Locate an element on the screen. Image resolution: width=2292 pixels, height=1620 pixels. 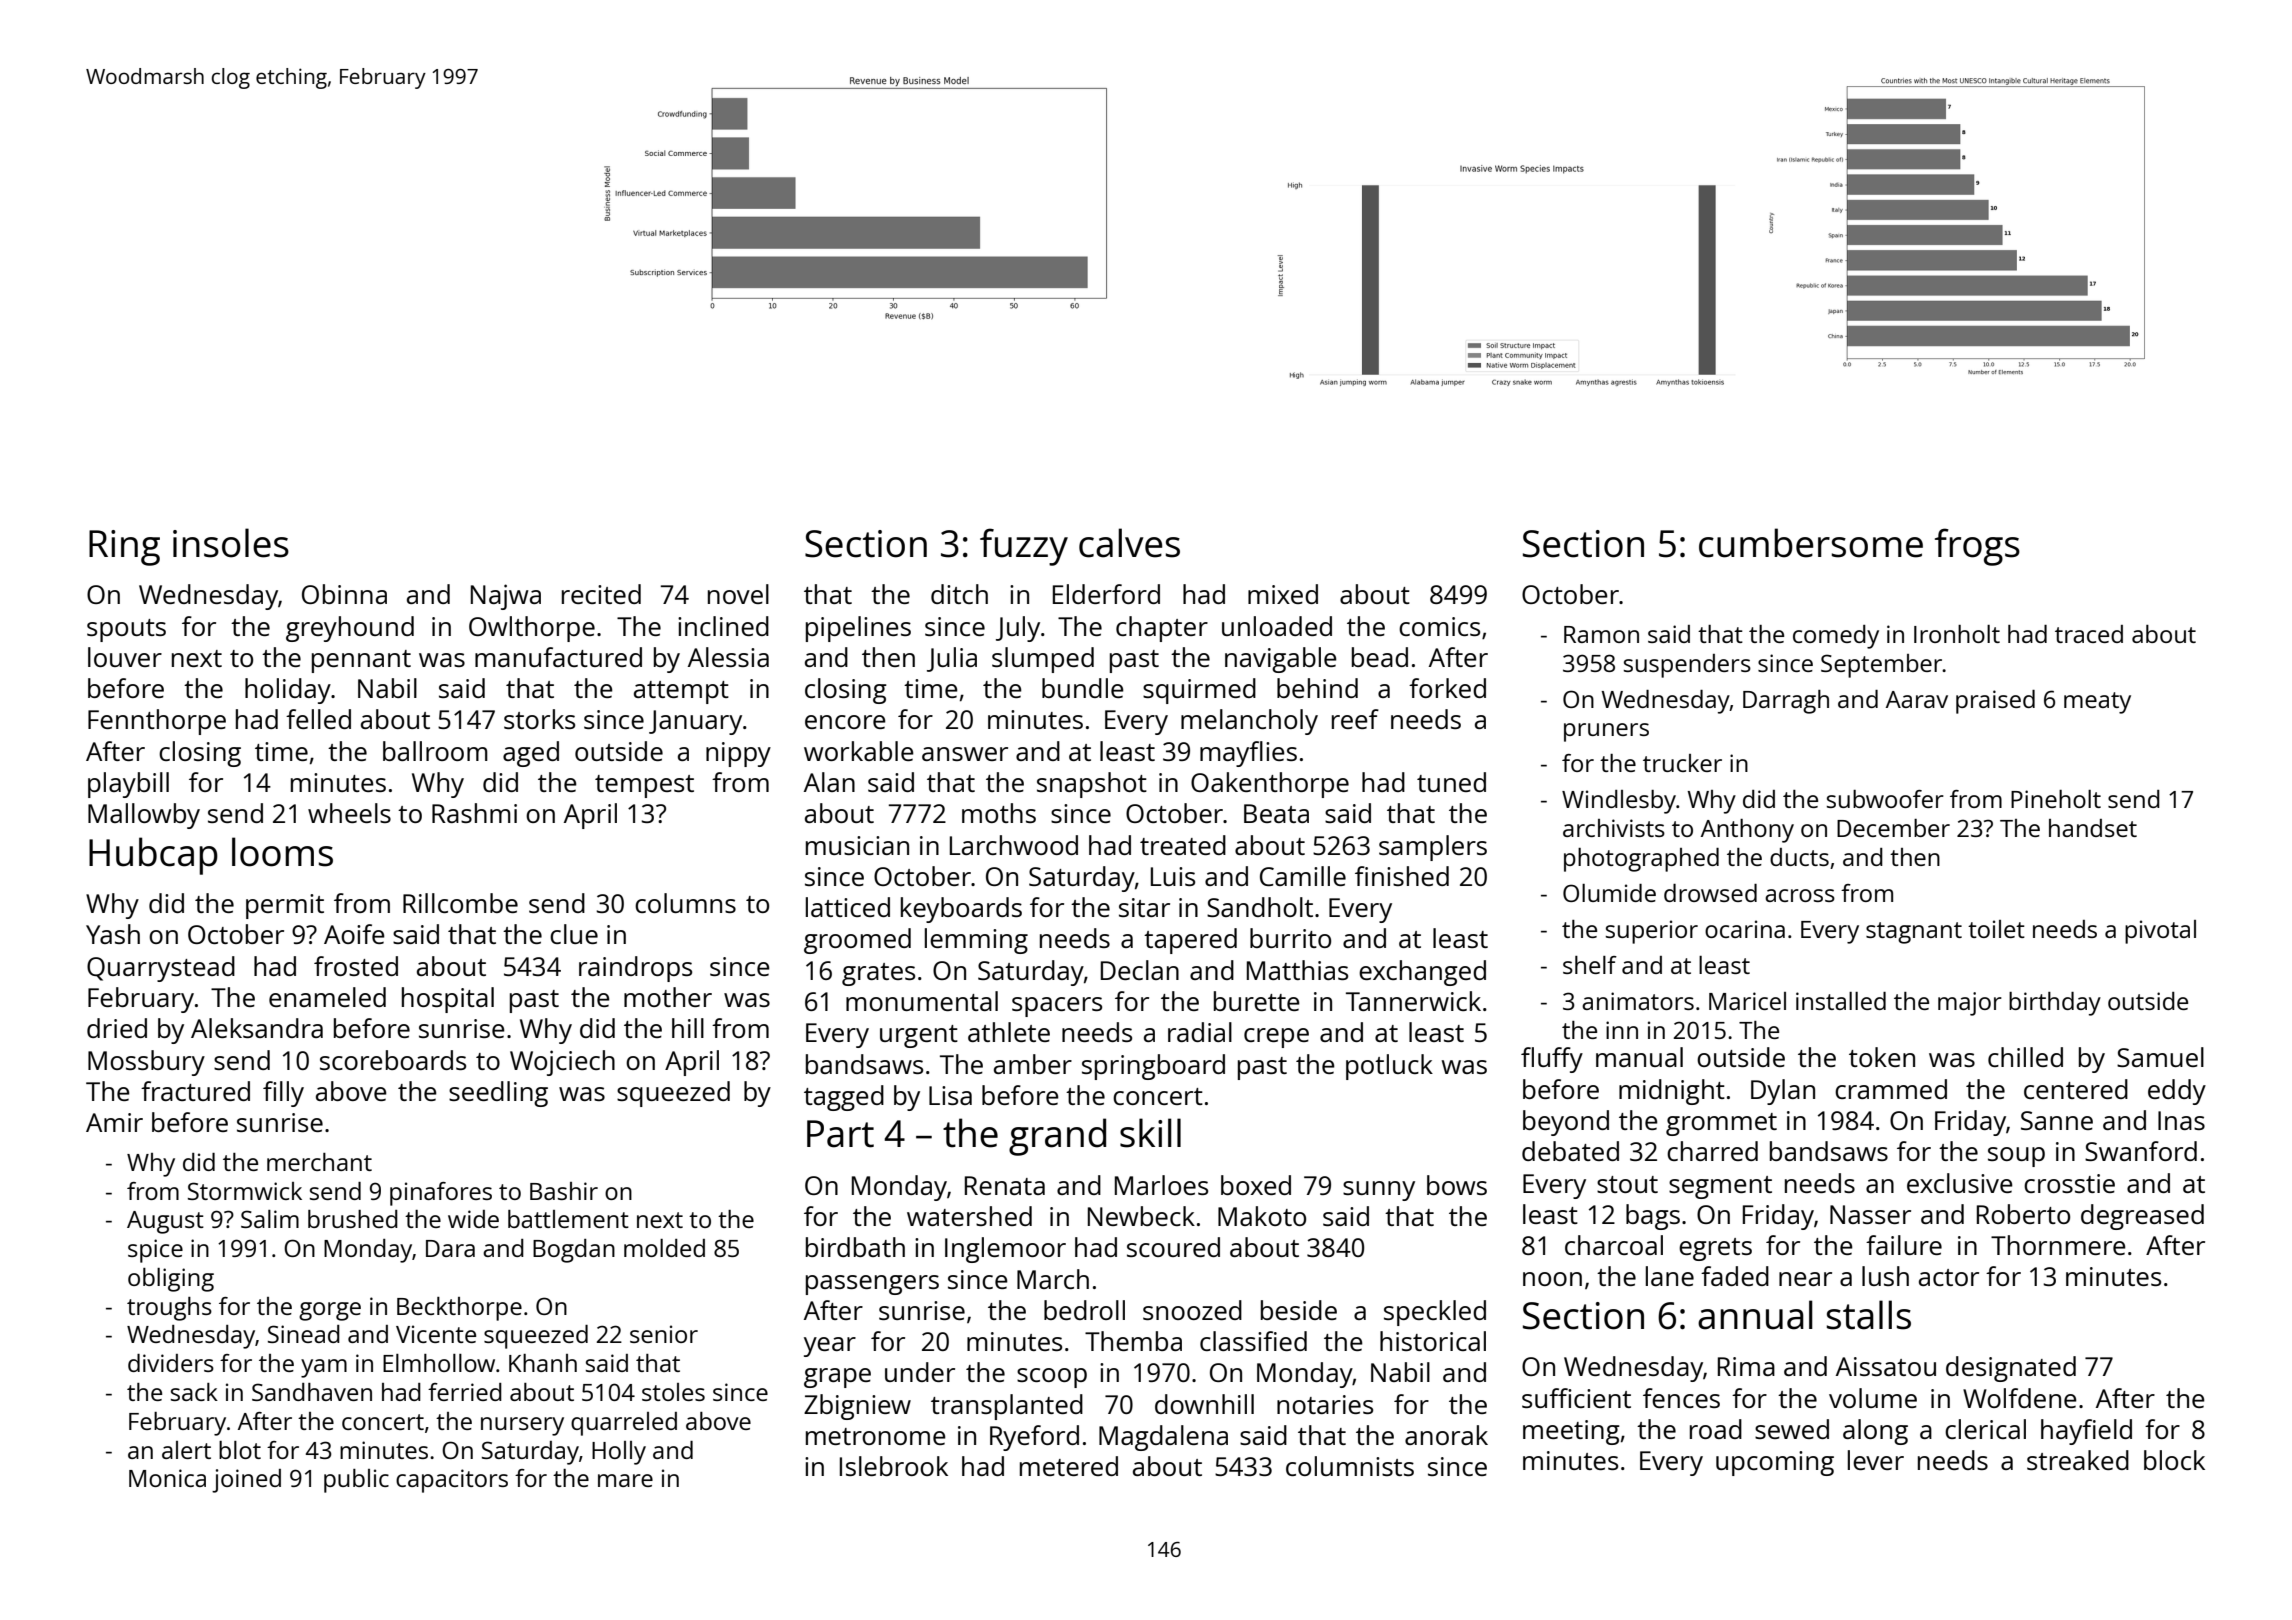
alert is located at coordinates (186, 1450).
